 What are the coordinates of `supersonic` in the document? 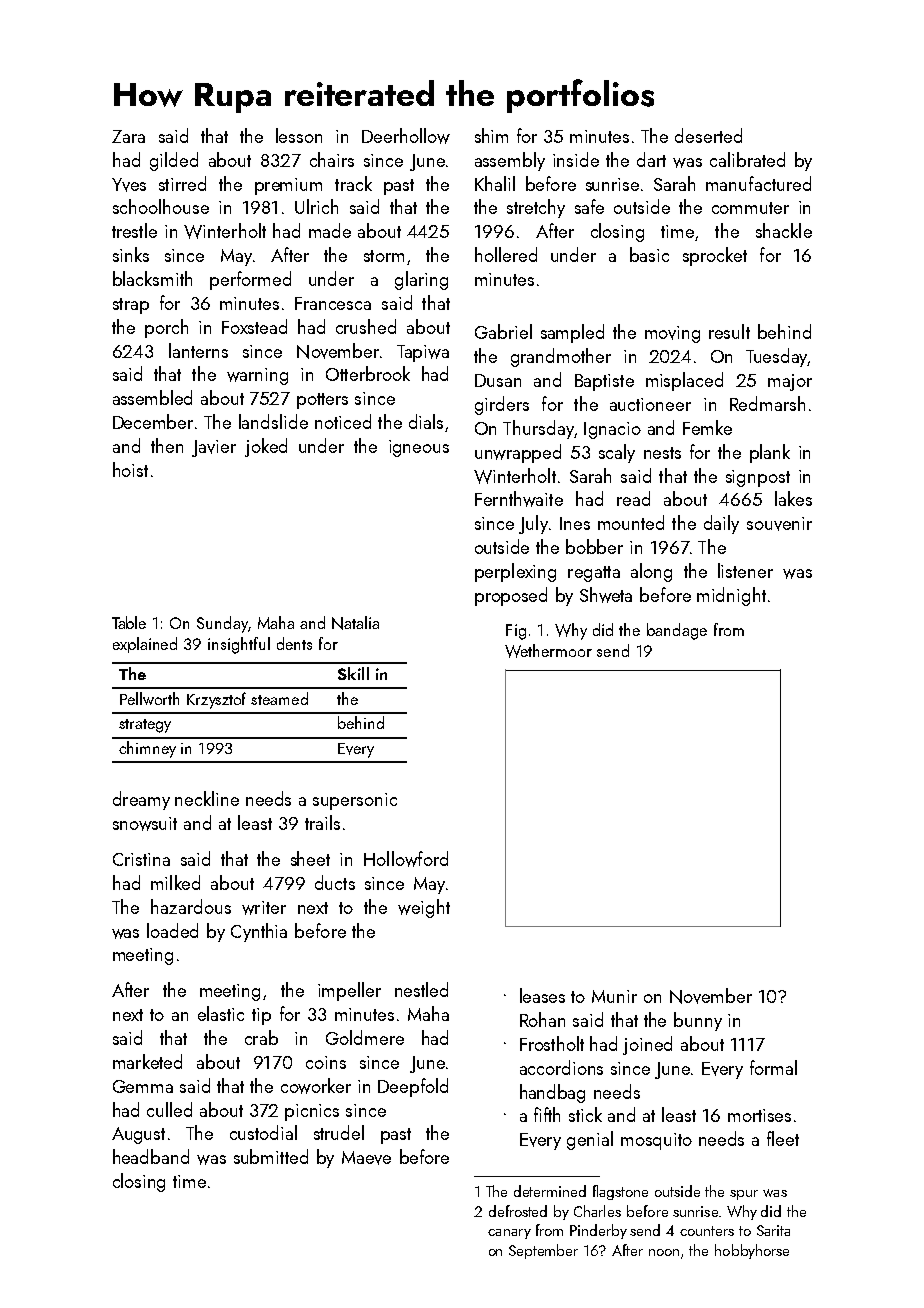 It's located at (355, 801).
